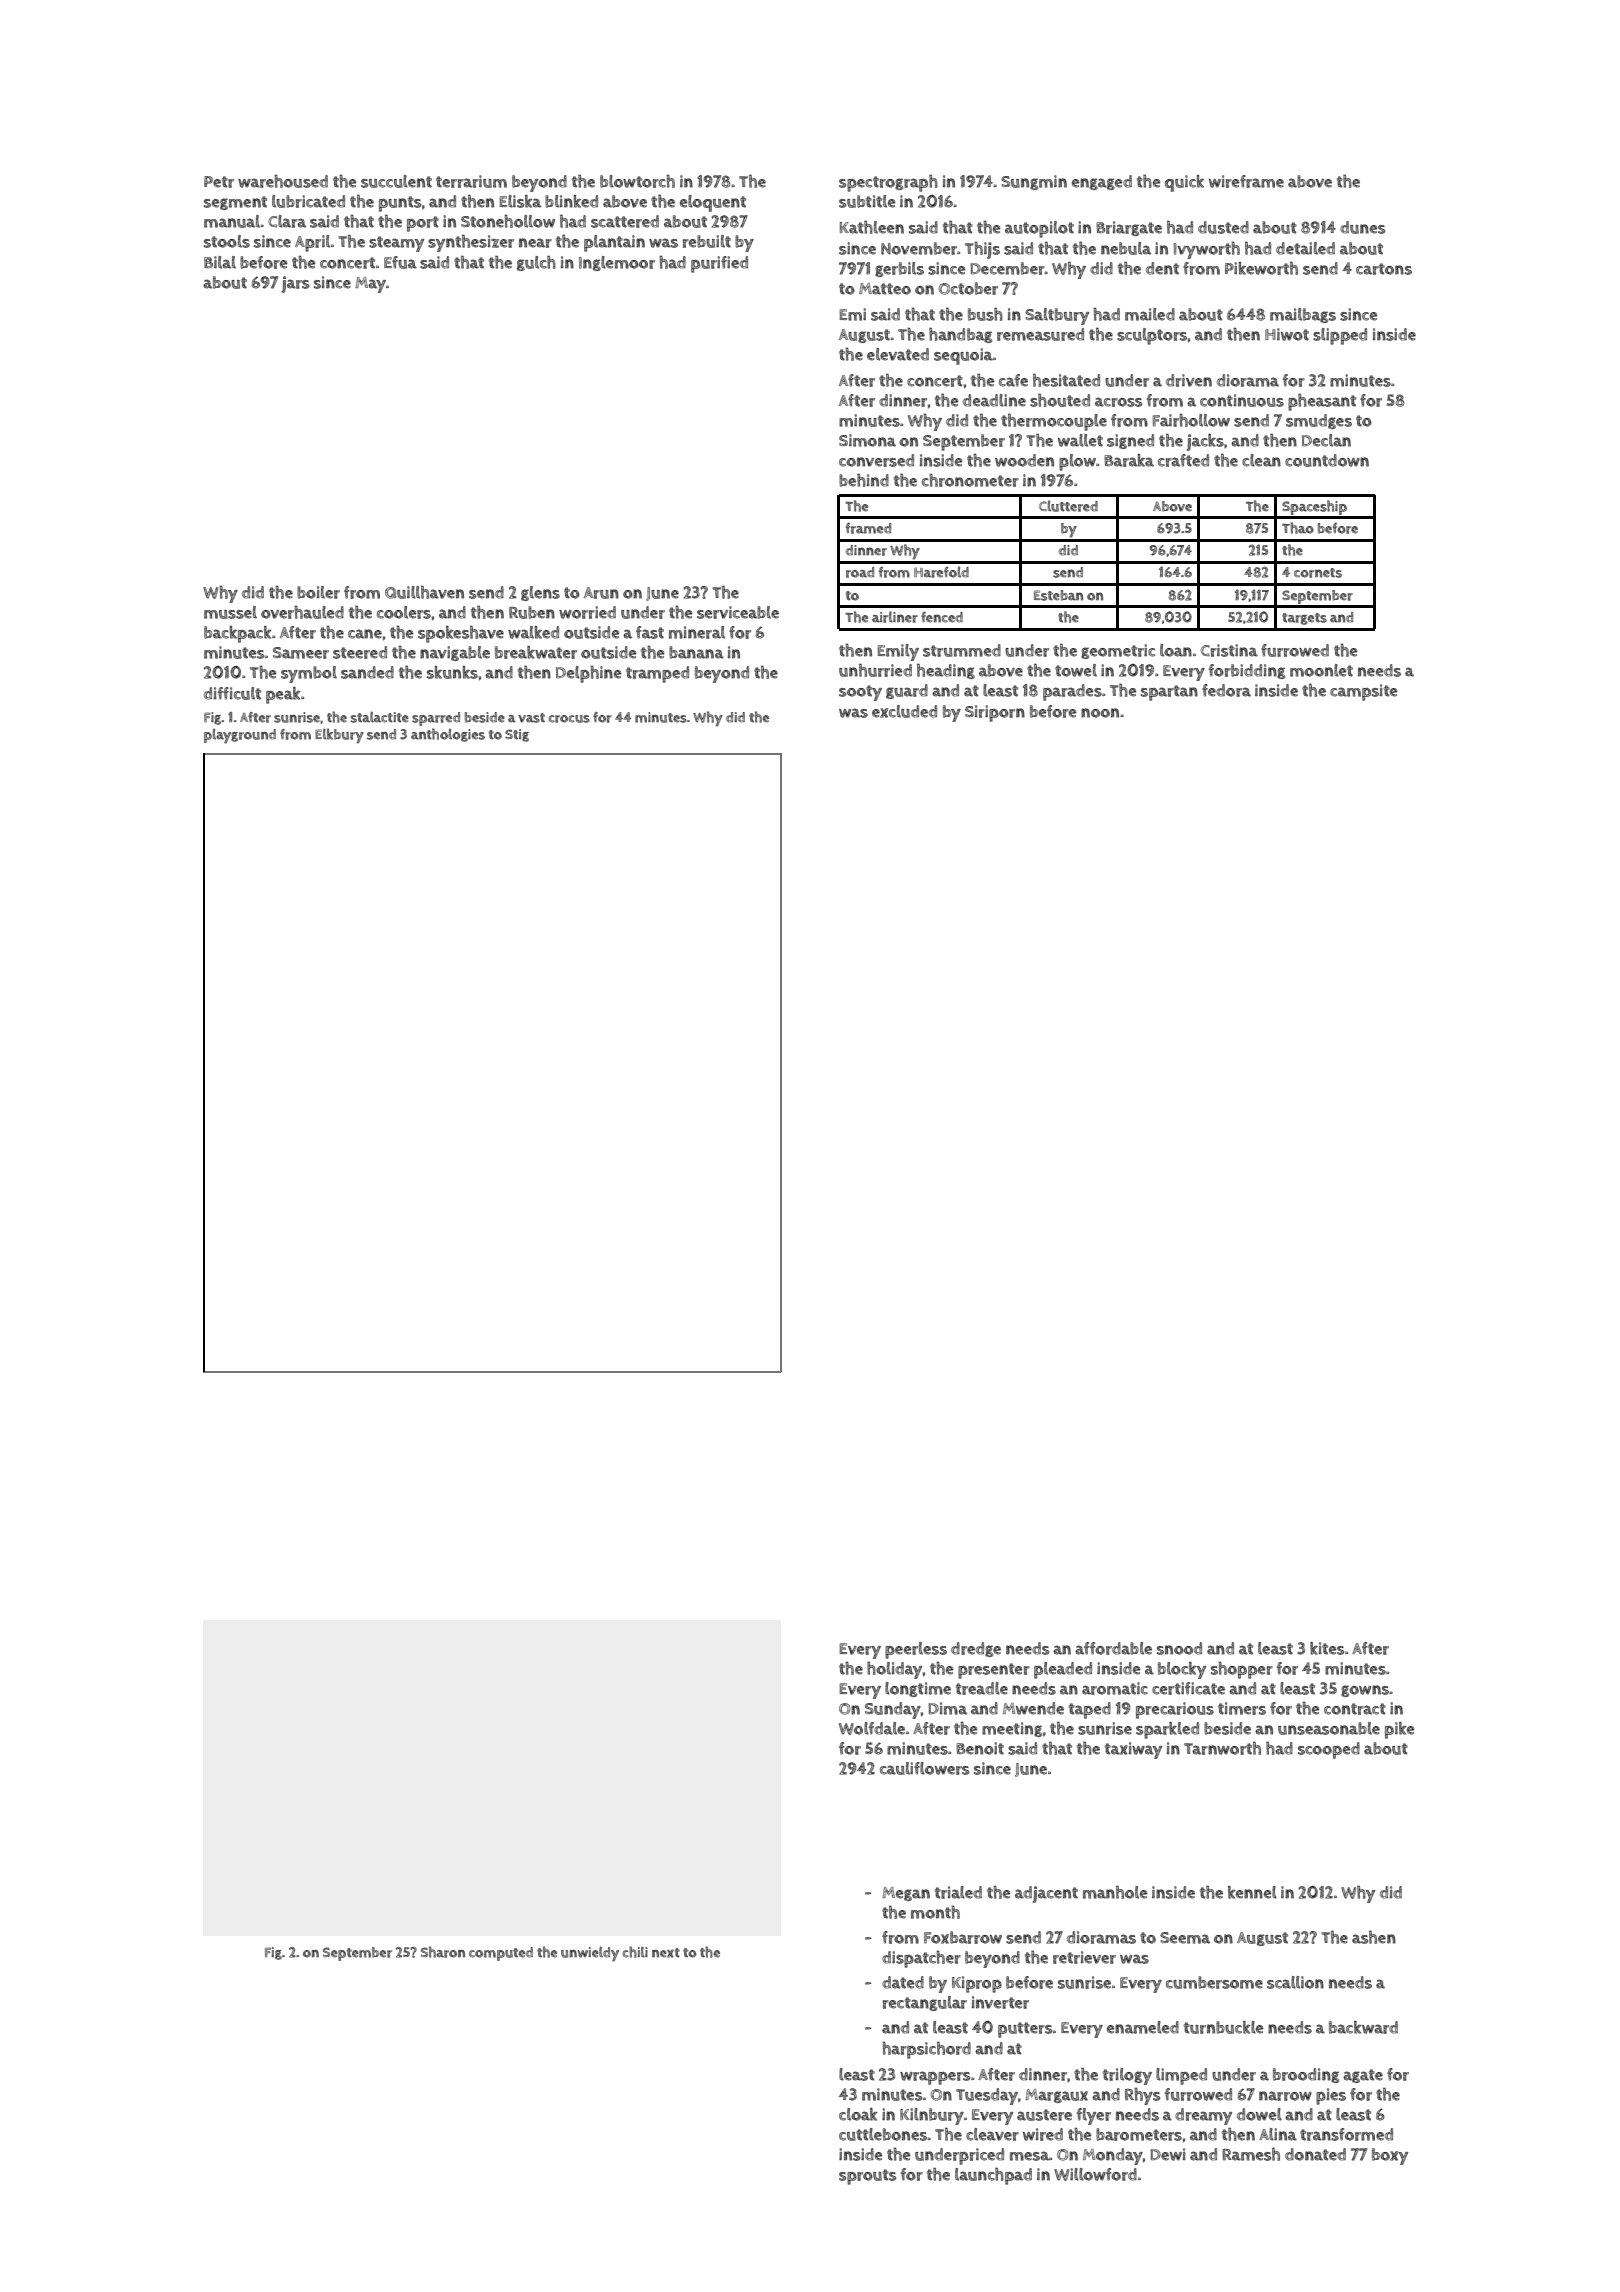 The height and width of the screenshot is (2292, 1620). What do you see at coordinates (339, 735) in the screenshot?
I see `Elkbury` at bounding box center [339, 735].
